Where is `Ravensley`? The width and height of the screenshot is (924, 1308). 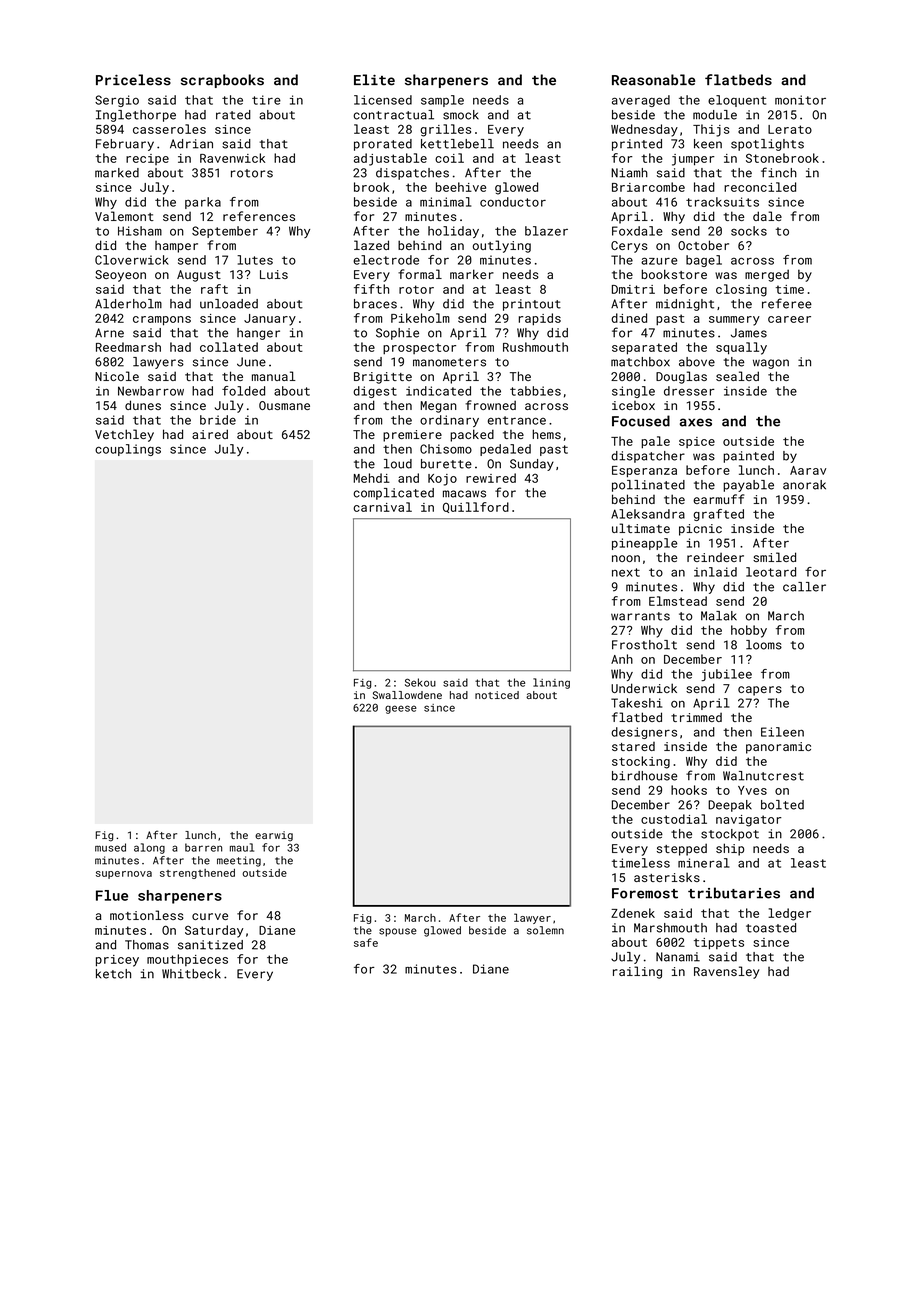 Ravensley is located at coordinates (727, 972).
